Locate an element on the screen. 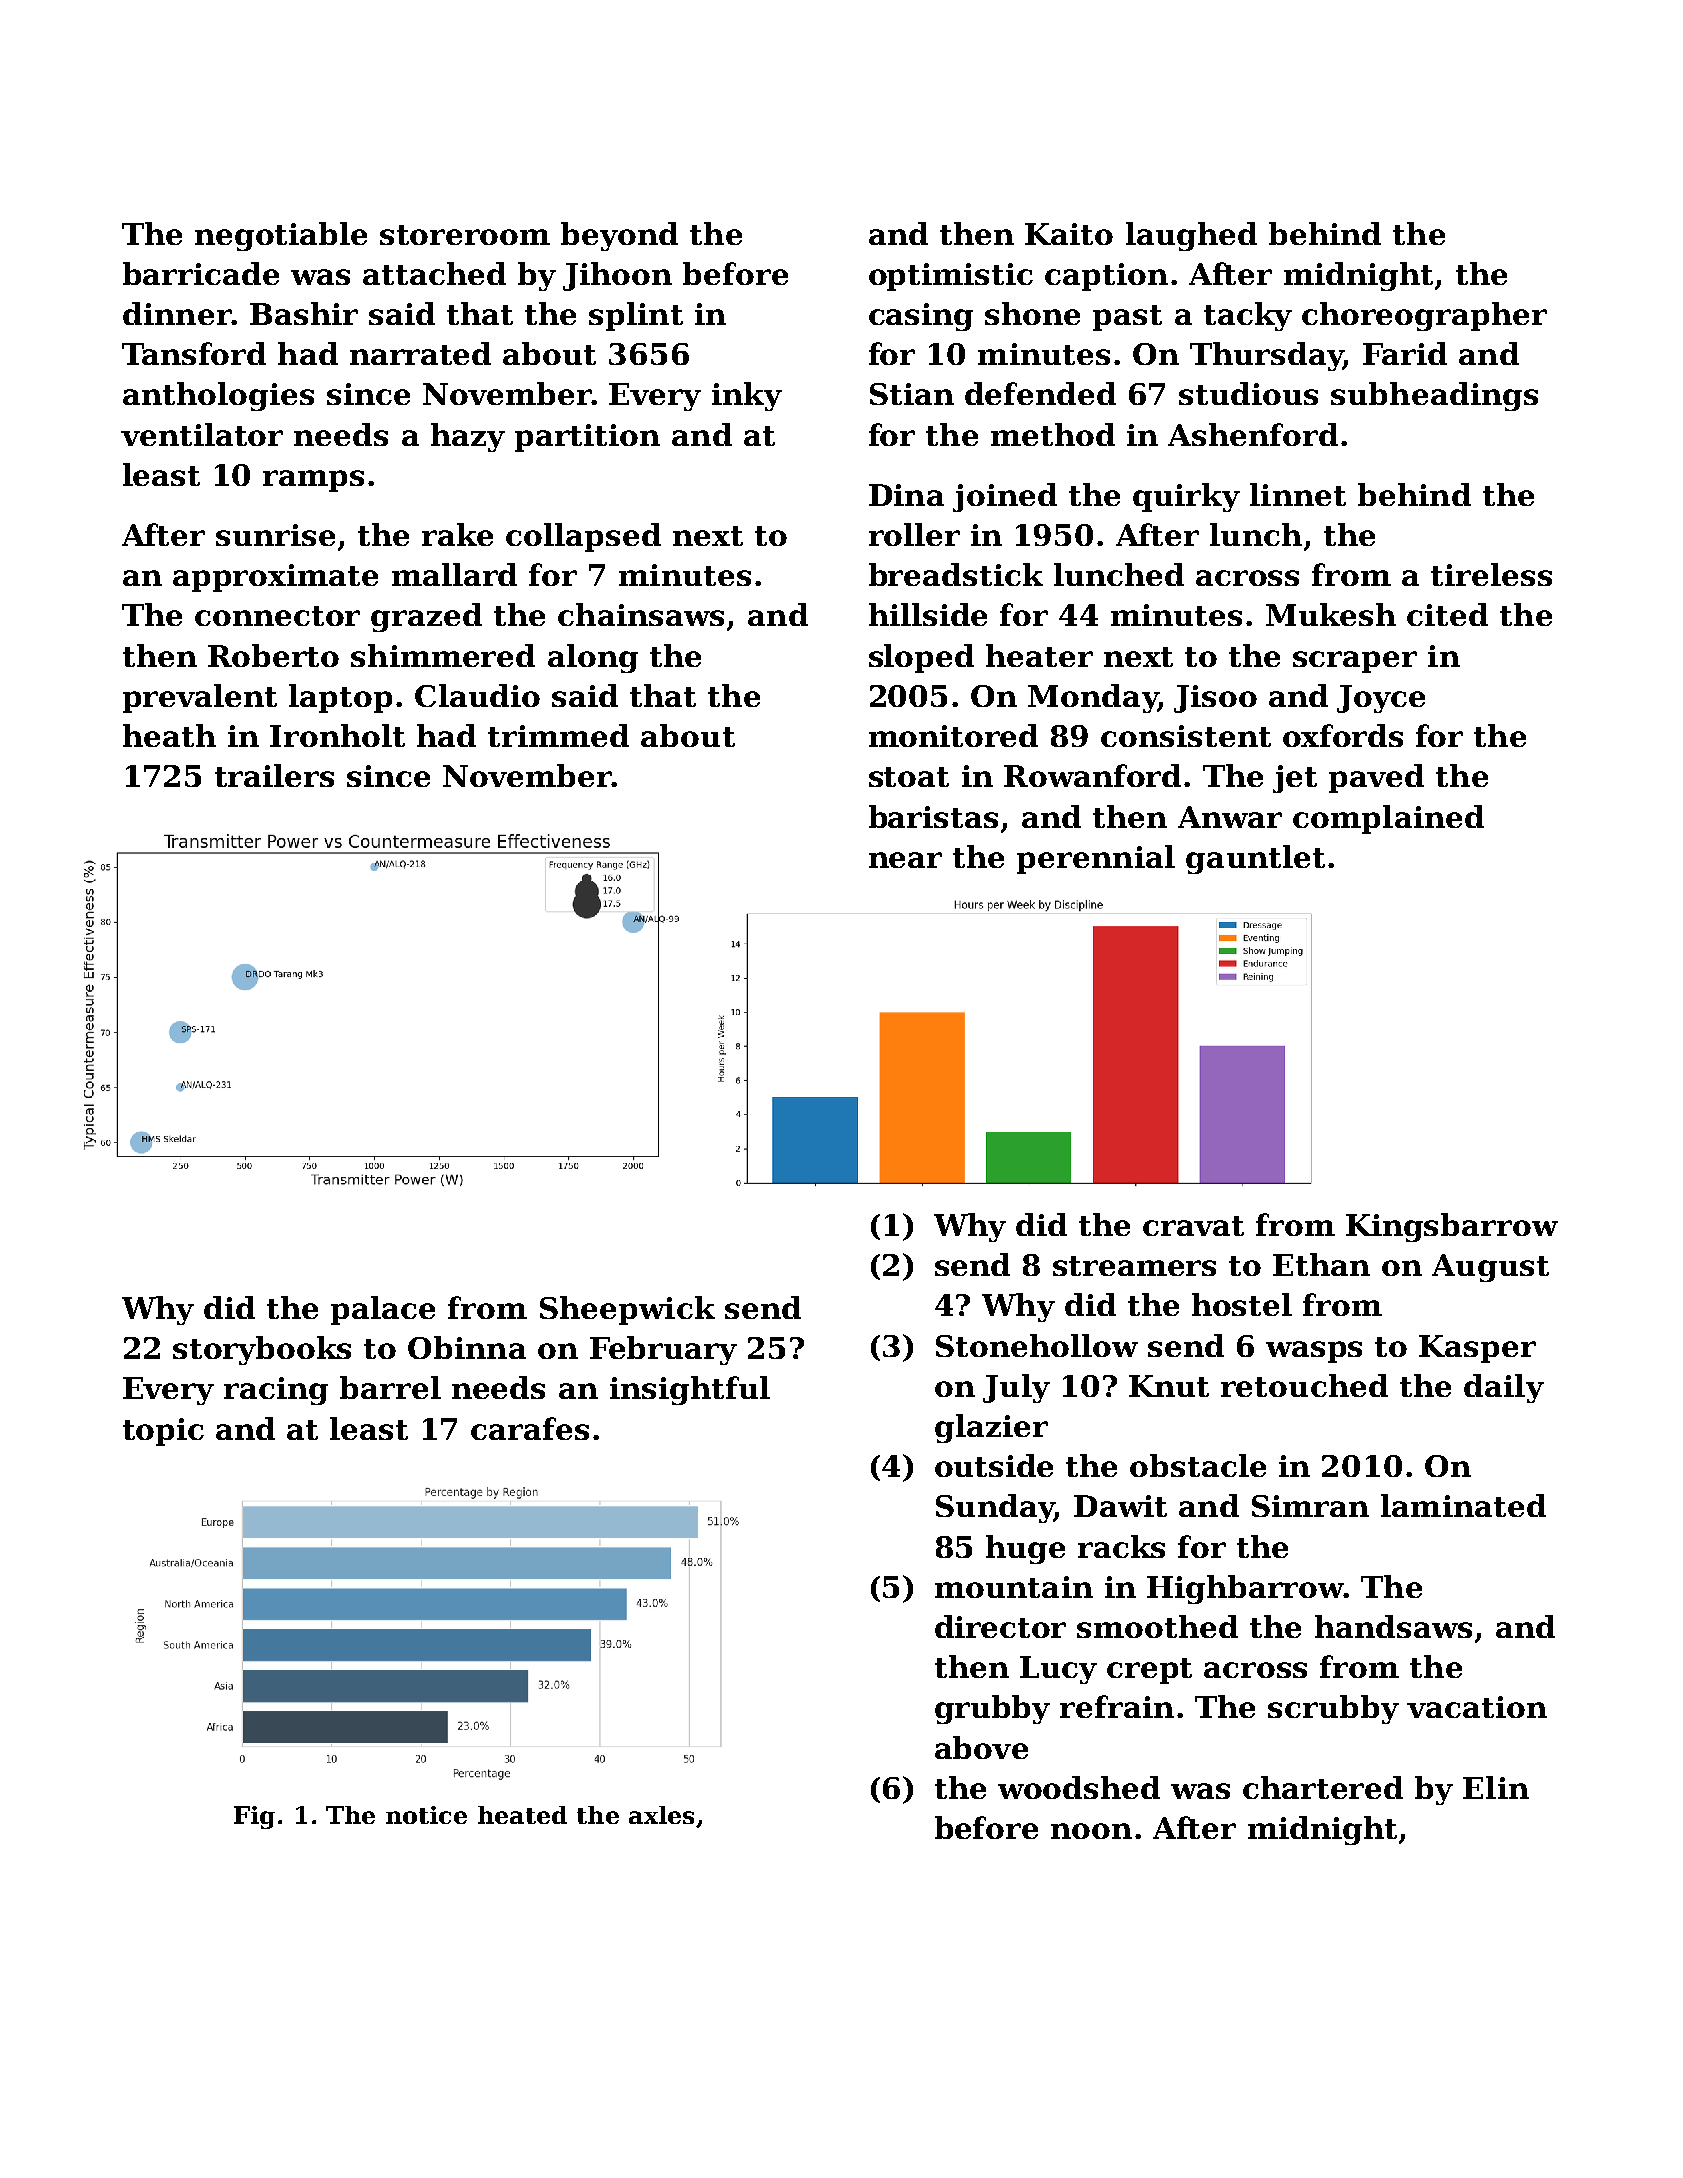 The height and width of the screenshot is (2178, 1683). axles is located at coordinates (661, 1815).
